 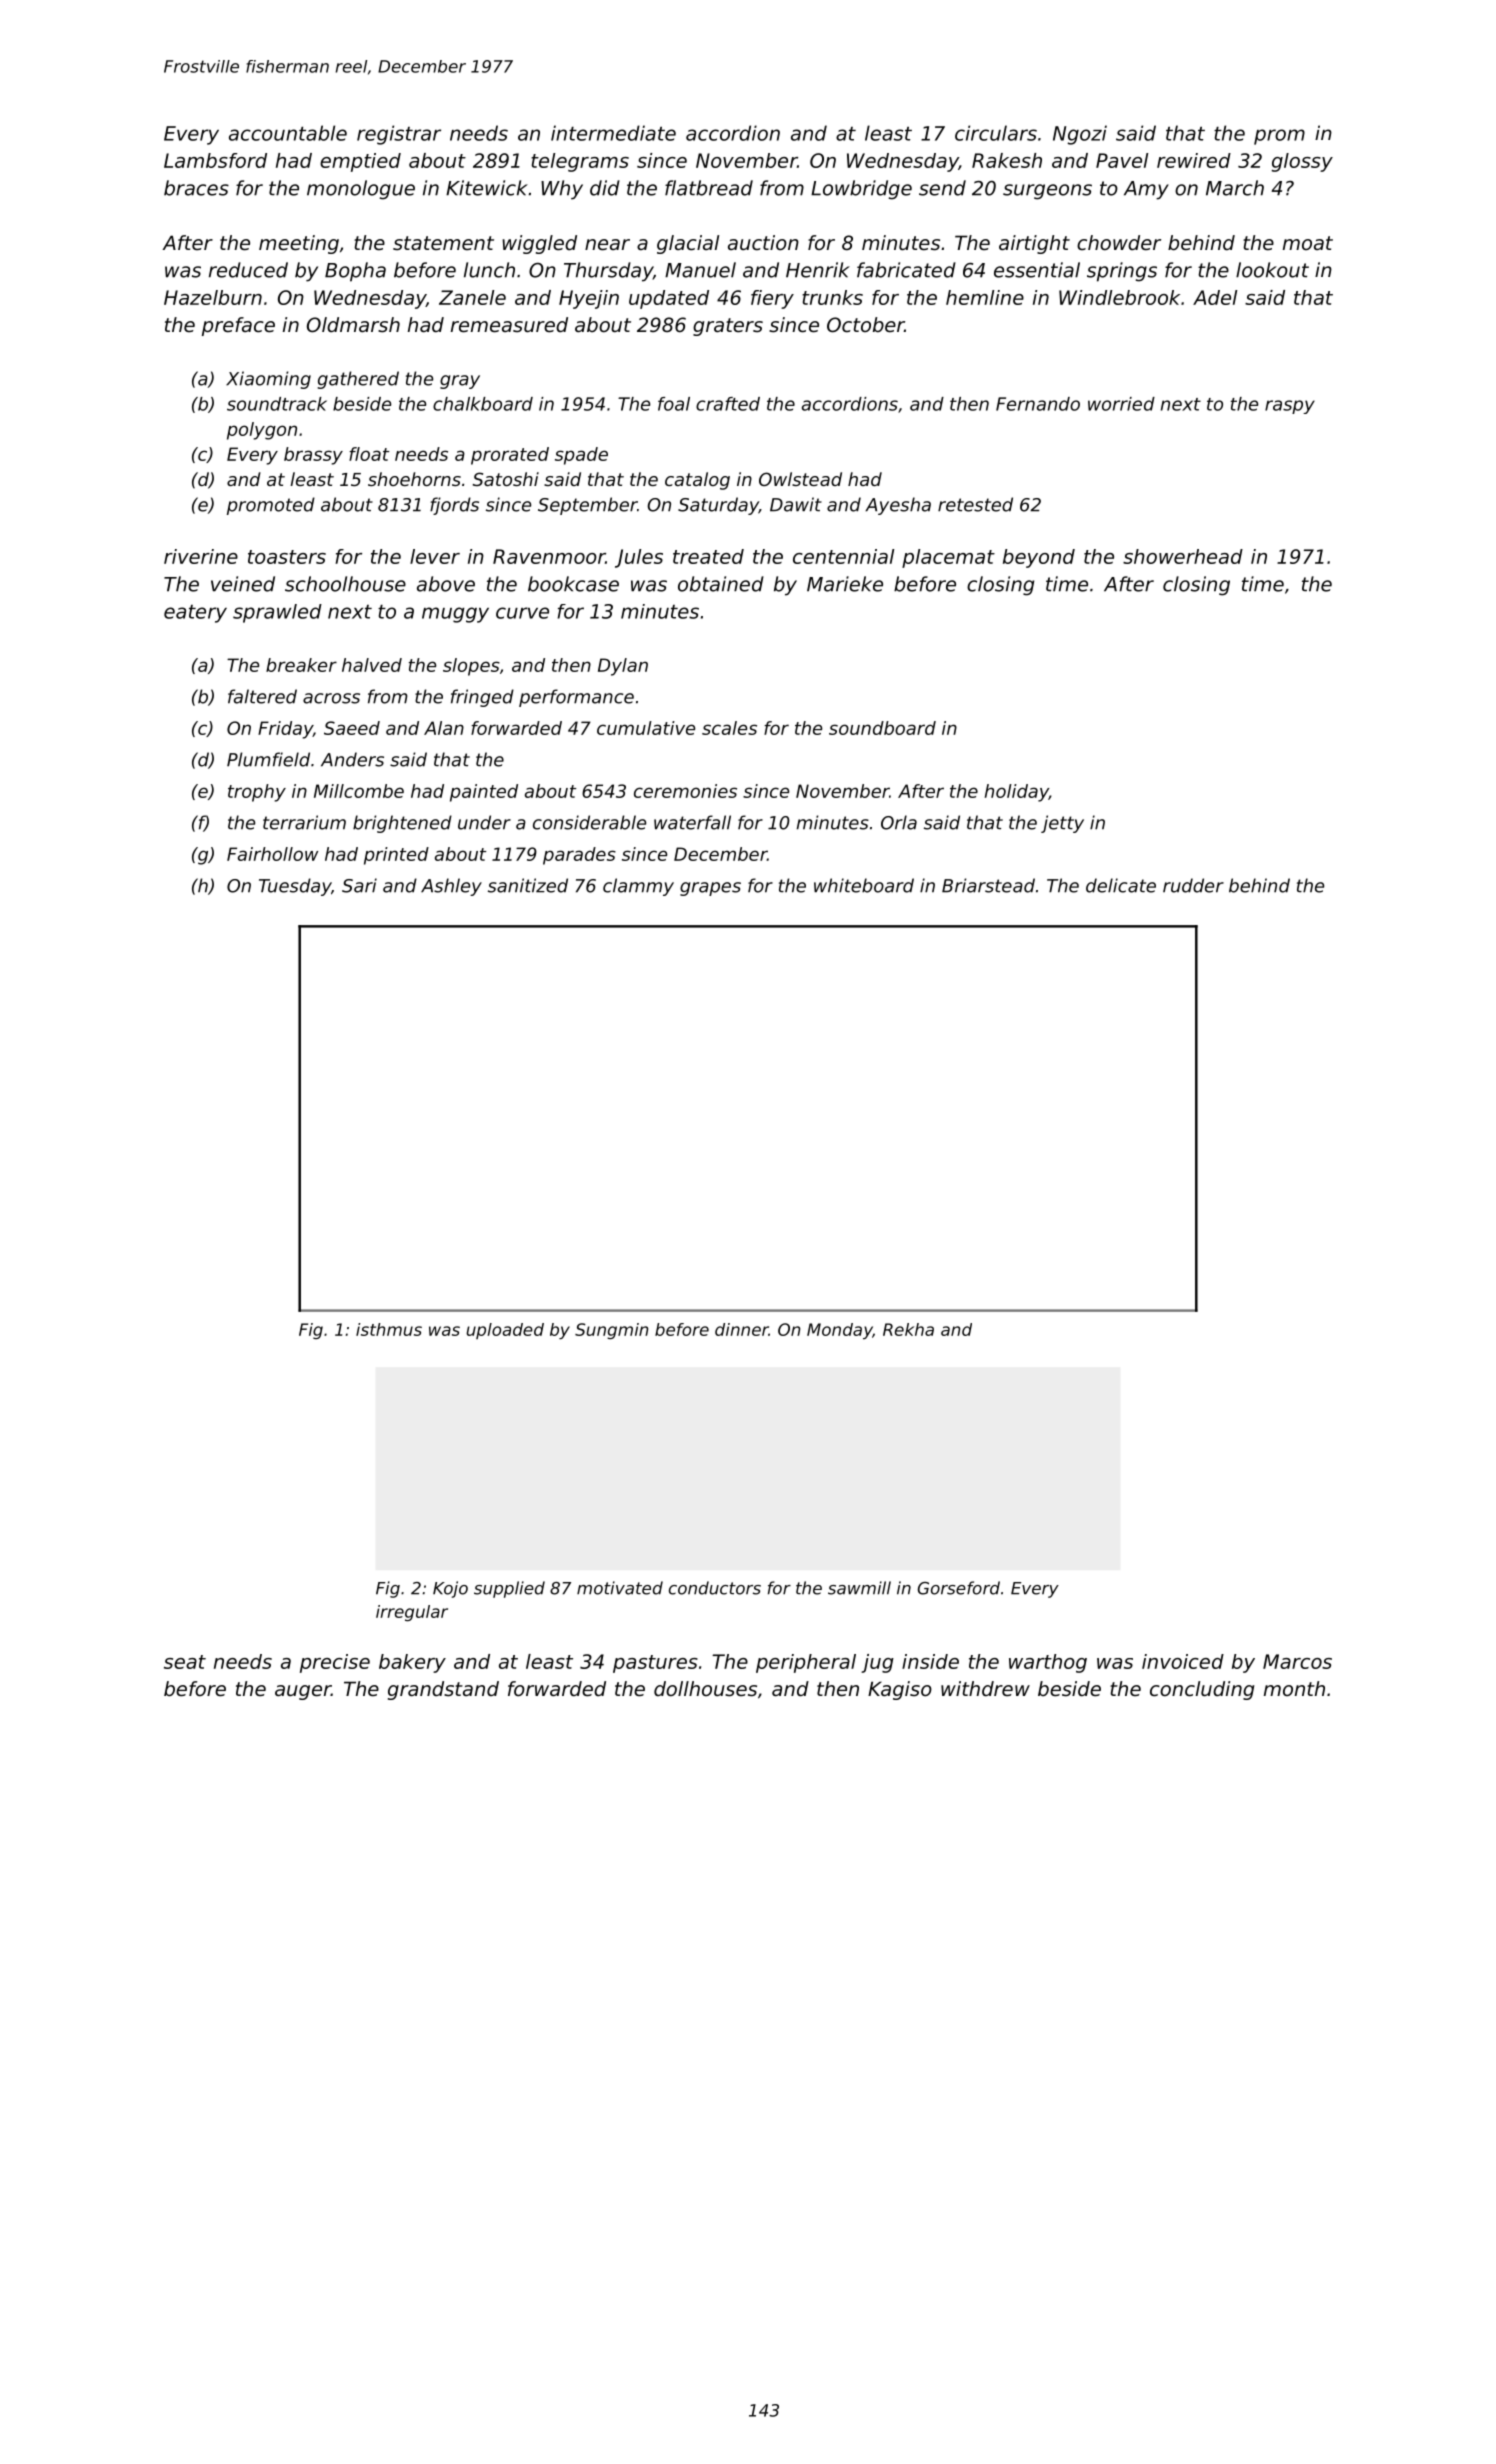 What do you see at coordinates (399, 135) in the screenshot?
I see `registrar` at bounding box center [399, 135].
